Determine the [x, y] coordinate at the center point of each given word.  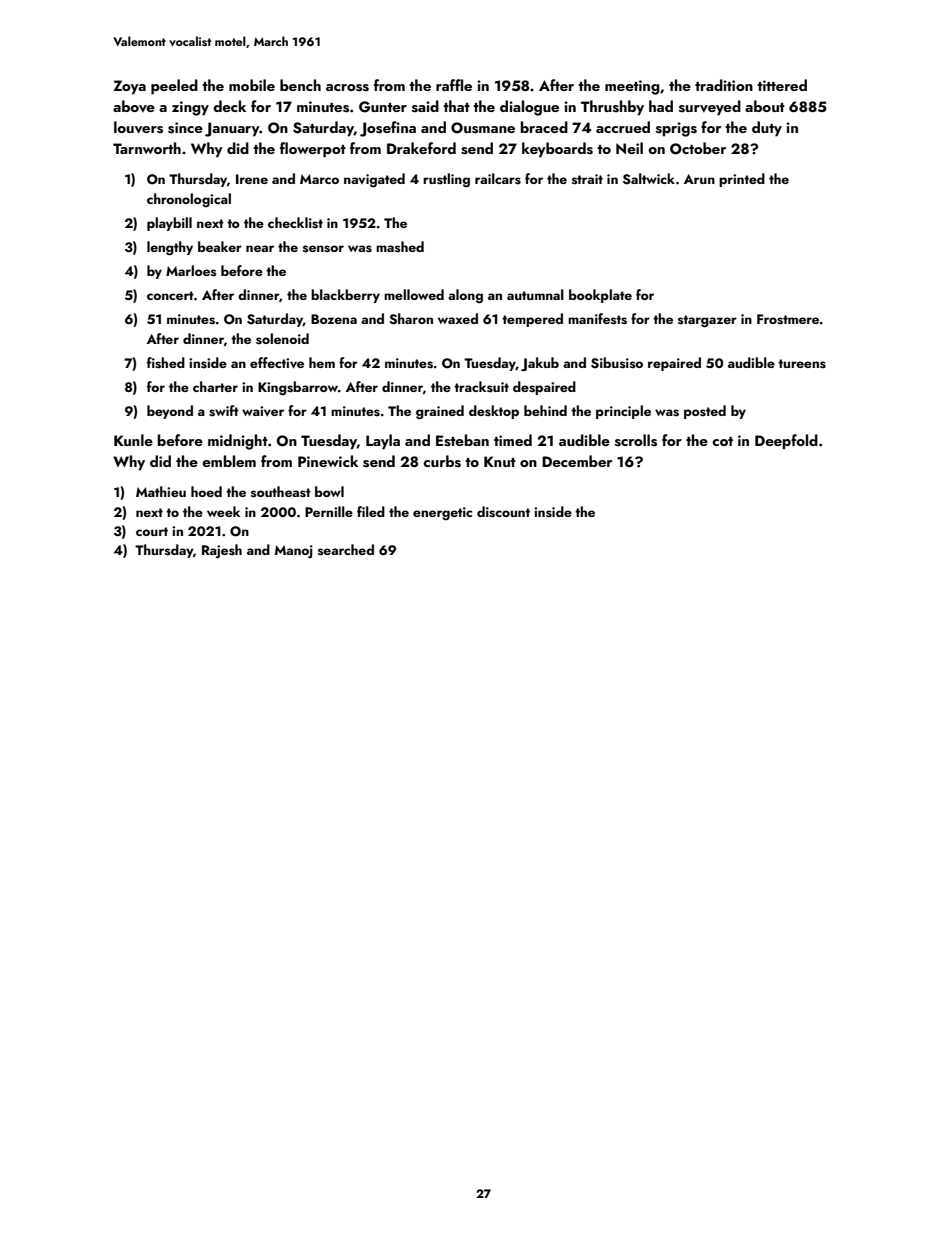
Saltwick [649, 179]
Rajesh [222, 551]
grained [440, 412]
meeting [632, 87]
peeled [174, 87]
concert [170, 295]
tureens [802, 364]
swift [224, 411]
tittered [782, 85]
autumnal [535, 294]
